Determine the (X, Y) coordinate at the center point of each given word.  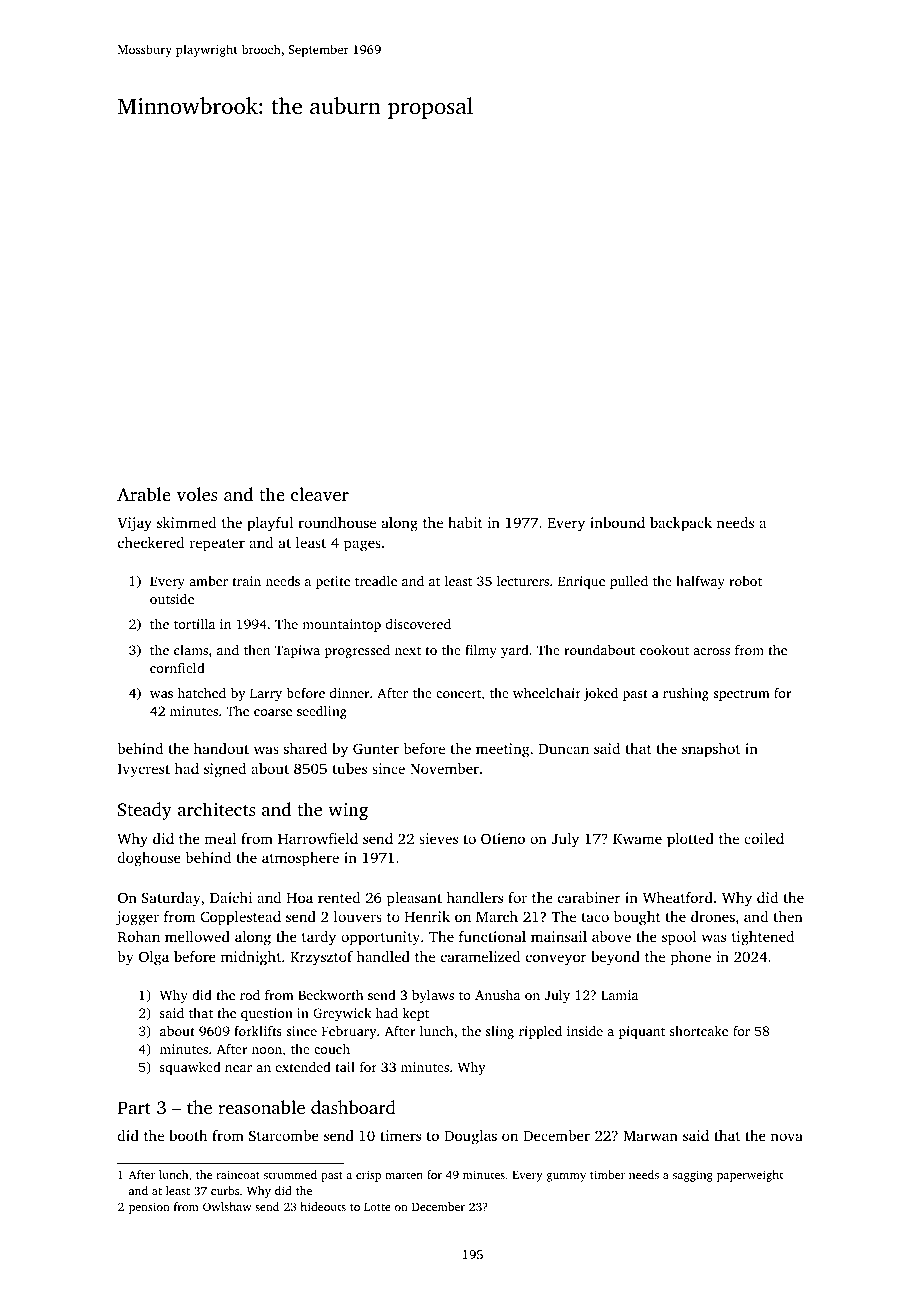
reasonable (261, 1107)
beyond (615, 958)
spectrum (741, 695)
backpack (681, 524)
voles (197, 494)
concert (458, 693)
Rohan (139, 936)
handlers (475, 897)
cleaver (320, 494)
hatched (202, 693)
